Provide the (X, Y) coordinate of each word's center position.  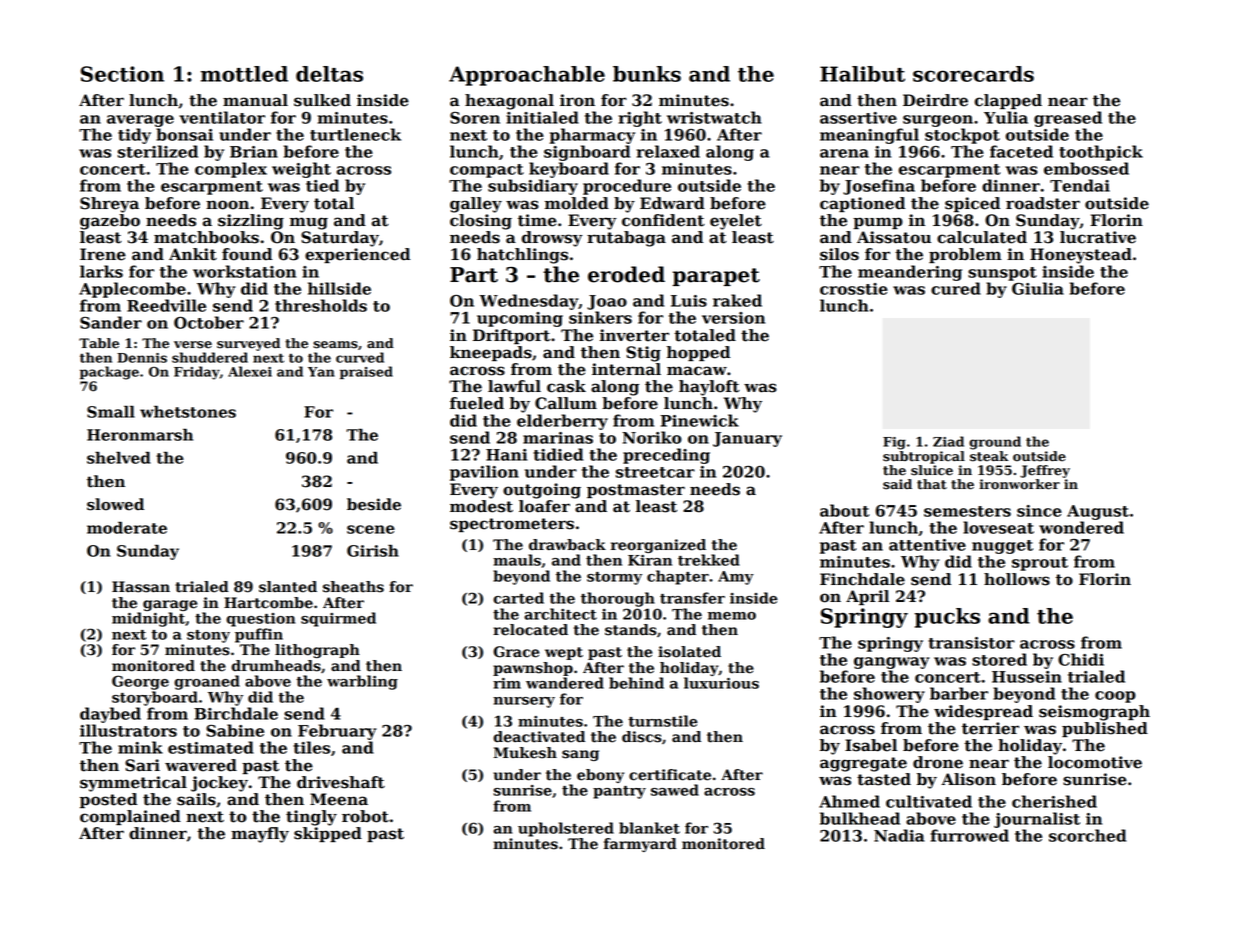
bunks (647, 74)
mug (309, 223)
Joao (607, 302)
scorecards (973, 74)
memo (732, 616)
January (747, 439)
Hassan (141, 587)
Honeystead (1081, 256)
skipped (328, 834)
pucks (947, 618)
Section (122, 74)
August (1098, 512)
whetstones (188, 412)
